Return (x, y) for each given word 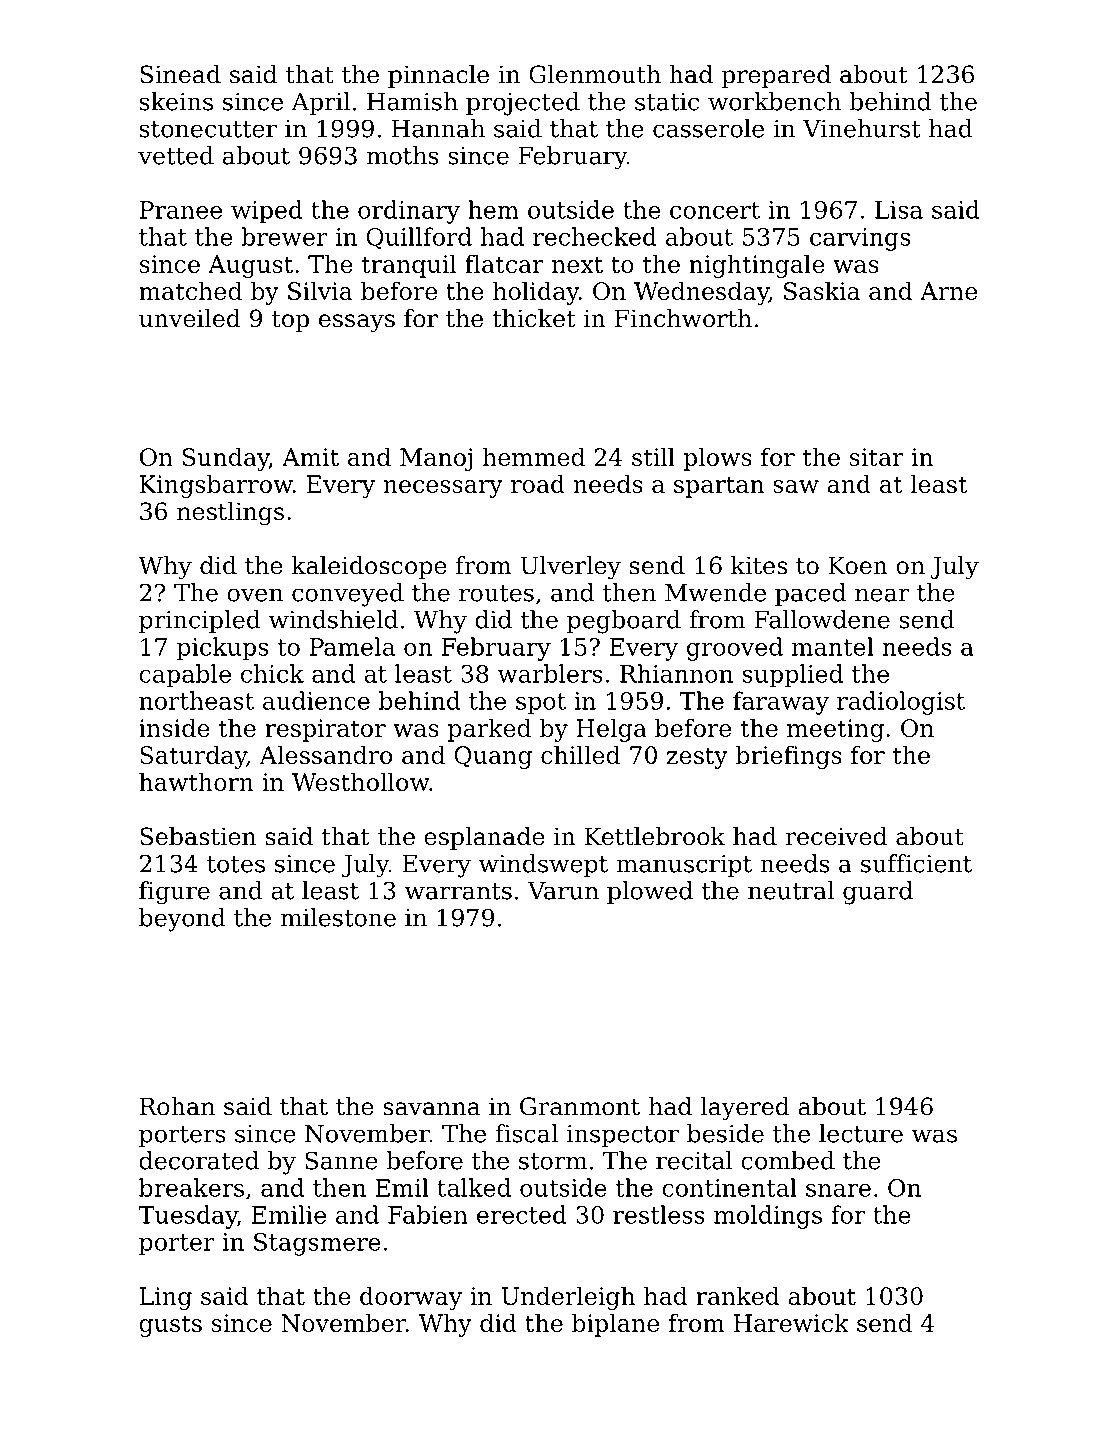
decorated (199, 1160)
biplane (615, 1325)
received (836, 836)
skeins (176, 101)
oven (255, 595)
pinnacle (438, 76)
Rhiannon (676, 673)
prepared (776, 76)
